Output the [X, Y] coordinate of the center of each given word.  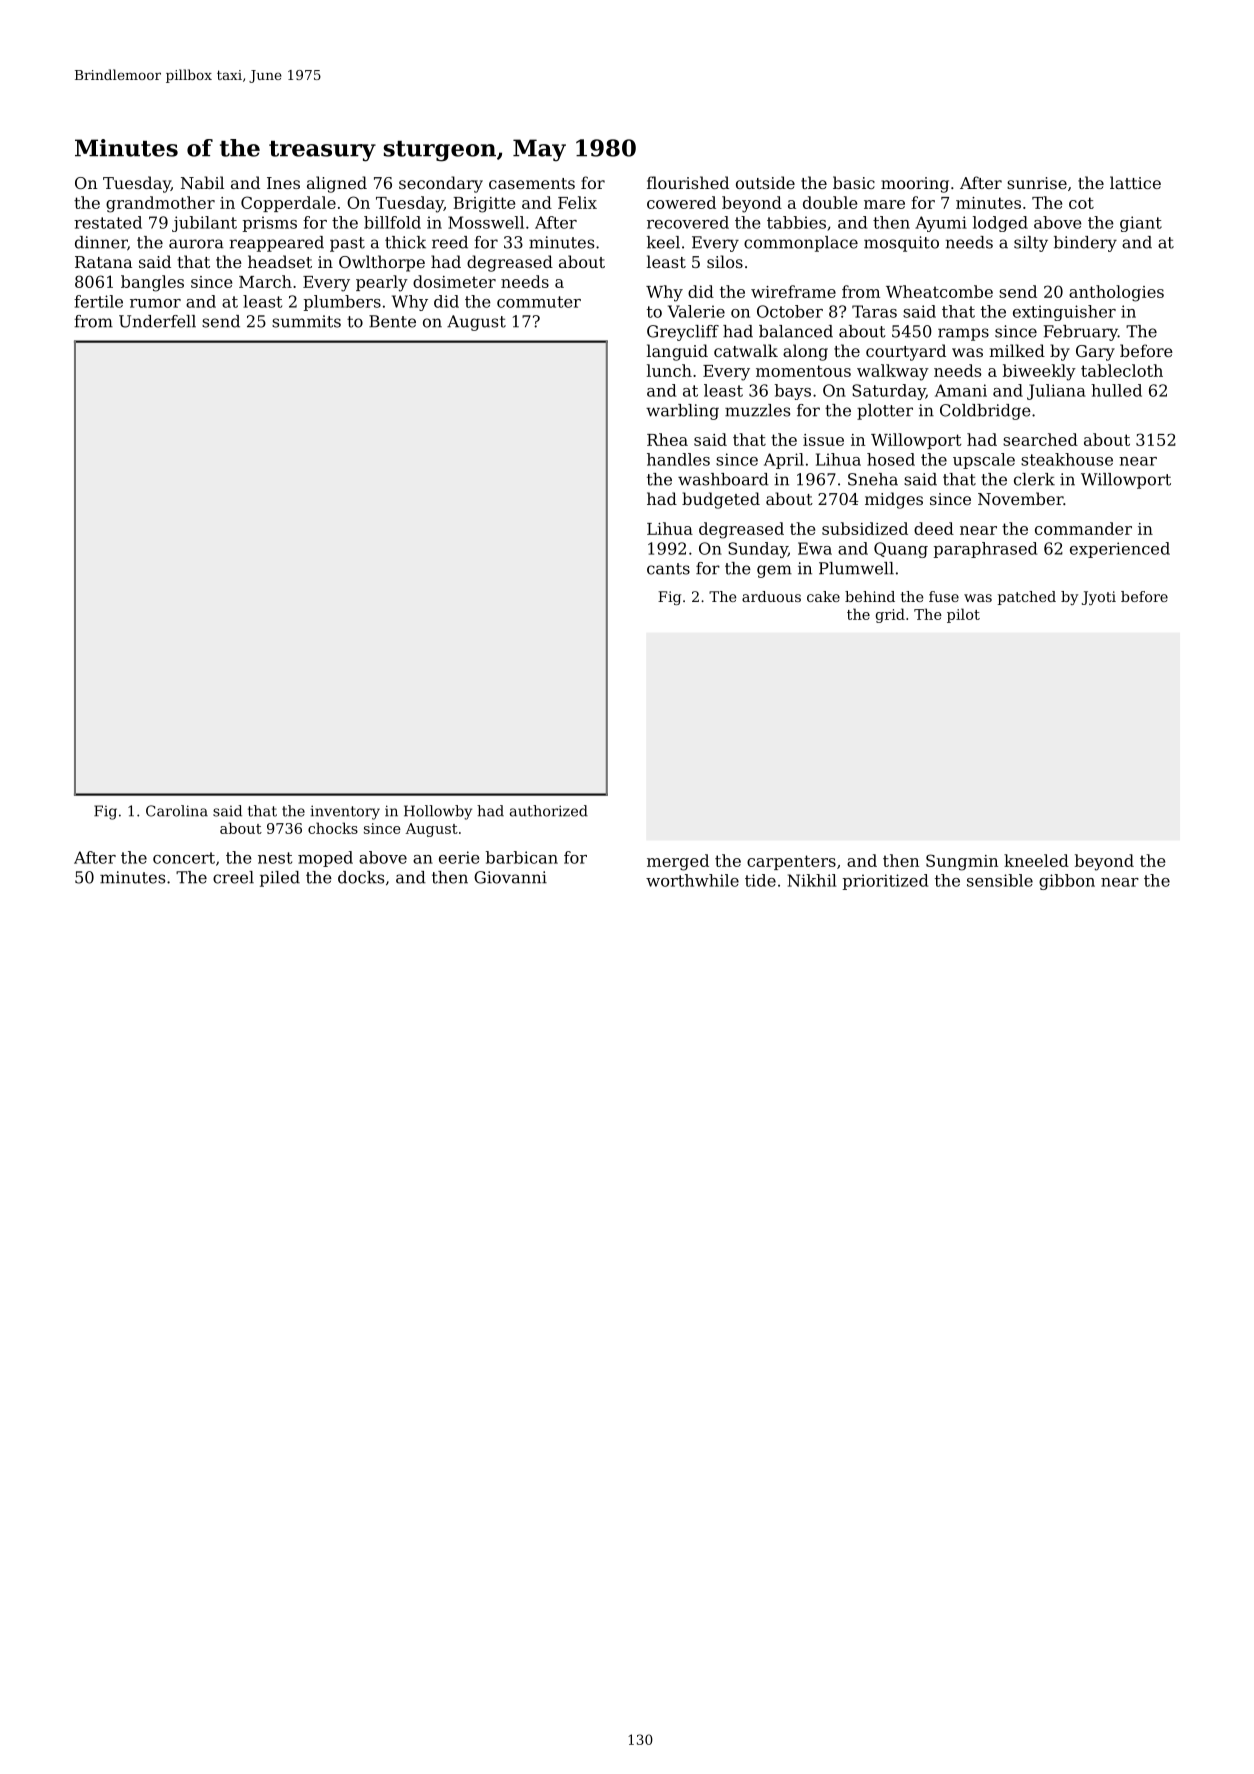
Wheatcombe [939, 291]
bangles [152, 283]
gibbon [1067, 882]
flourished [688, 182]
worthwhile [692, 880]
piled [280, 879]
